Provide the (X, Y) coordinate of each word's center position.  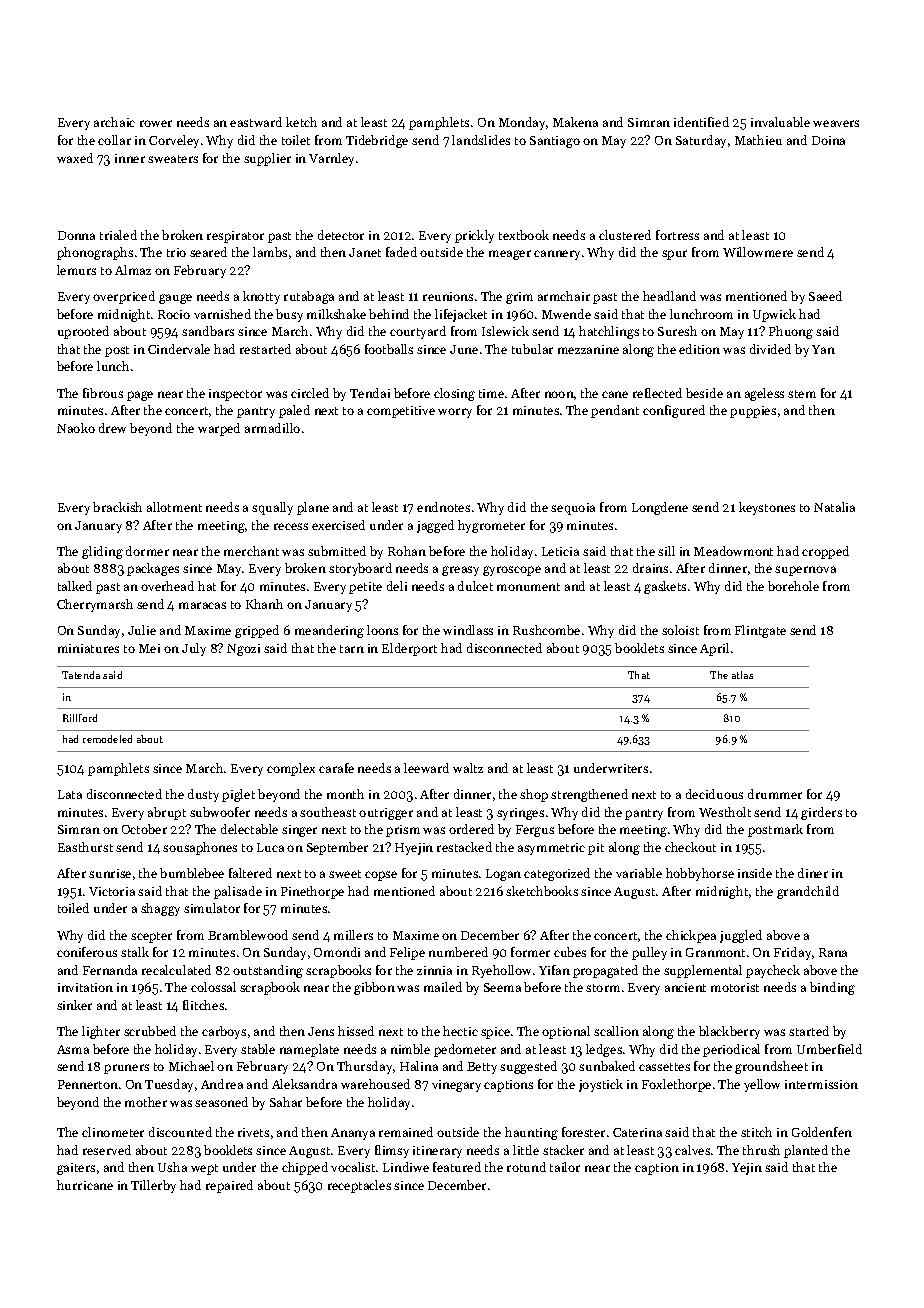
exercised (338, 525)
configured (674, 411)
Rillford (80, 718)
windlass (468, 630)
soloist (680, 630)
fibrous (103, 393)
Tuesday (169, 1085)
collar (114, 140)
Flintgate (760, 631)
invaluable (780, 122)
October (144, 829)
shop (534, 795)
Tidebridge (377, 141)
